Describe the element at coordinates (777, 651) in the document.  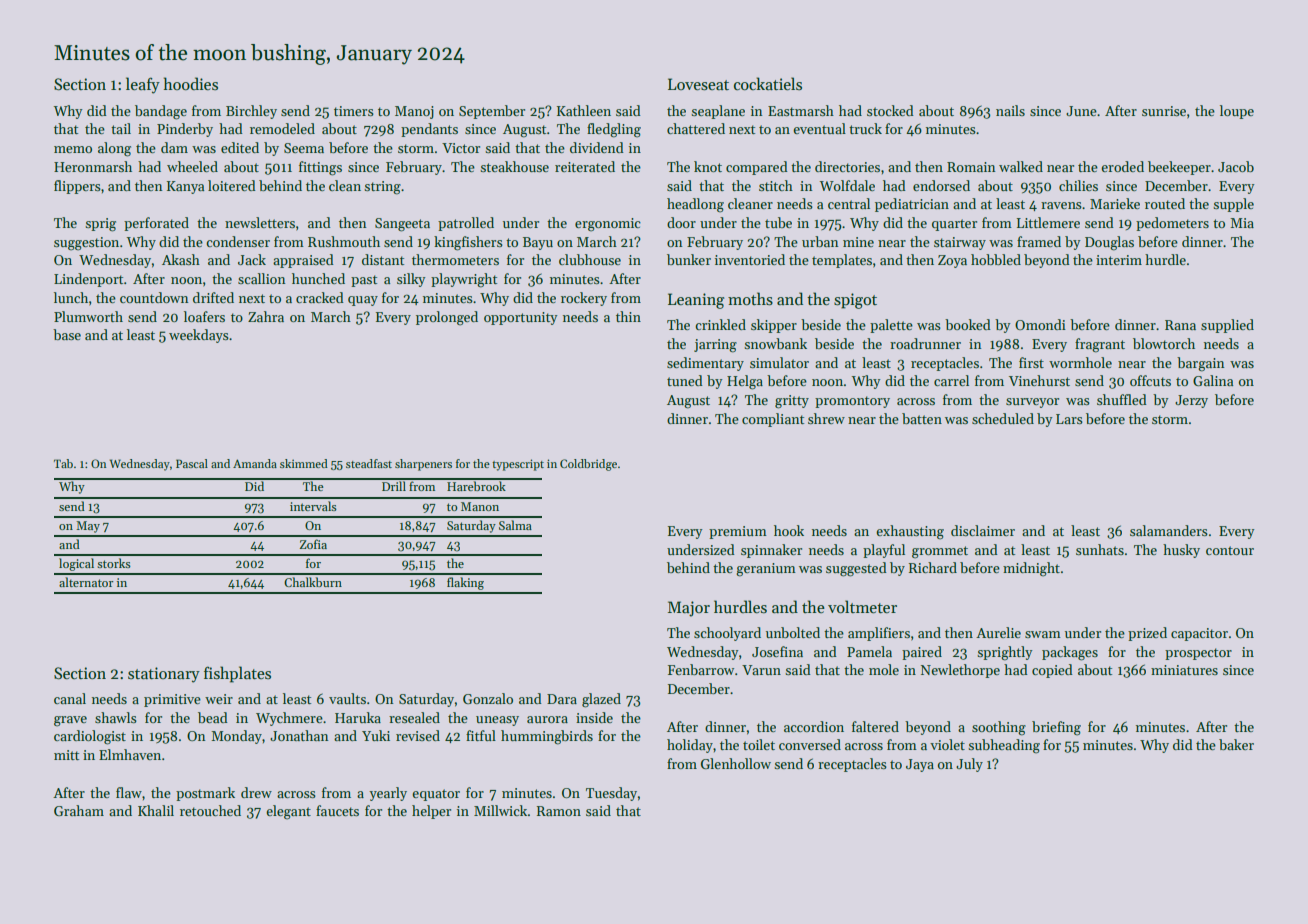
I see `Josefina` at that location.
